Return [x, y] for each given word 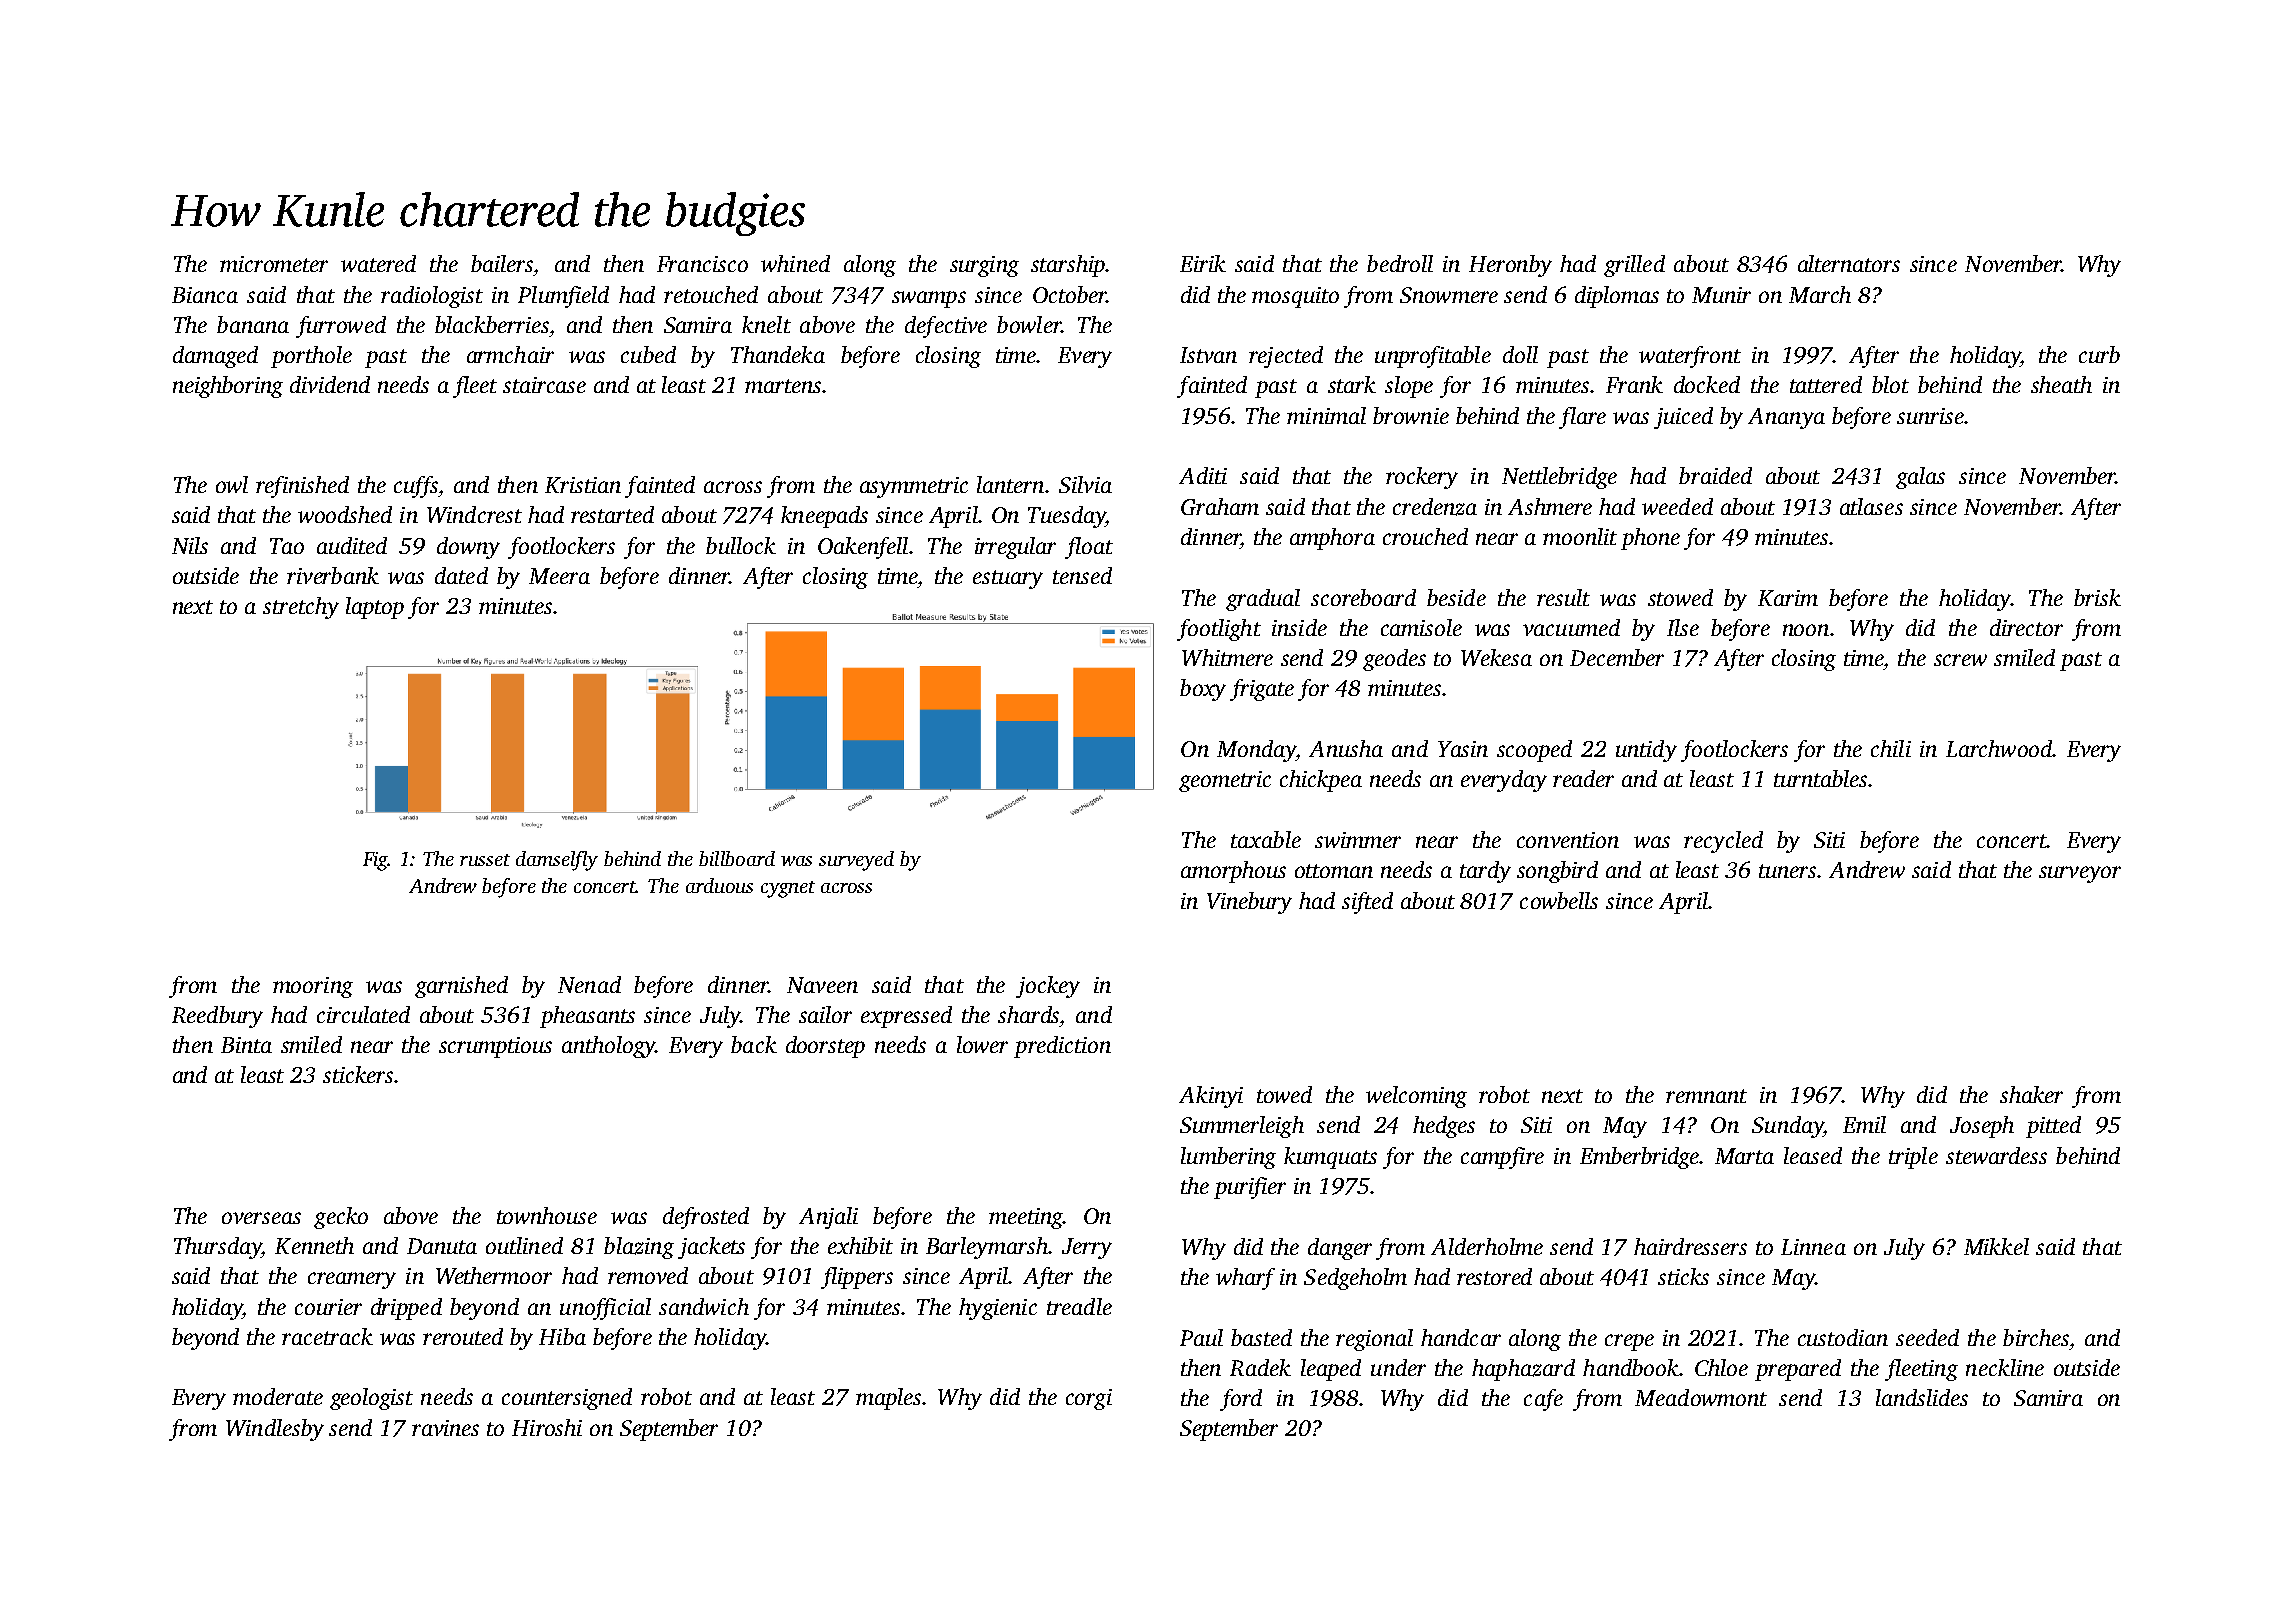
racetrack [327, 1336]
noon [1806, 630]
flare [1582, 418]
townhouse [547, 1215]
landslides [1922, 1397]
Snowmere [1449, 295]
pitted [2053, 1127]
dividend [330, 384]
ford [1241, 1400]
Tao [287, 546]
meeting [1026, 1218]
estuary [1008, 579]
